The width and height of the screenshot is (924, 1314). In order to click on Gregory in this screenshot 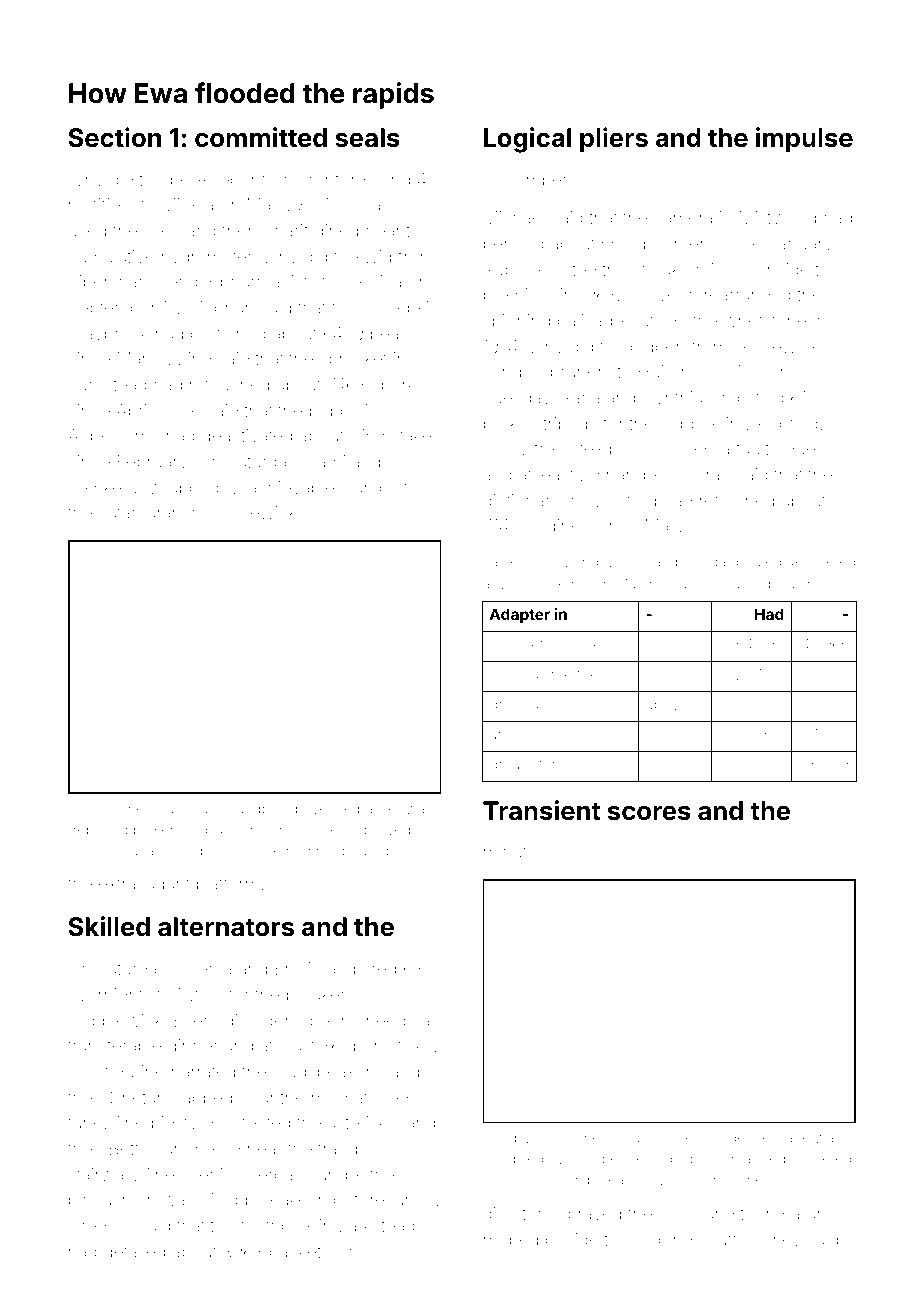, I will do `click(101, 1227)`.
